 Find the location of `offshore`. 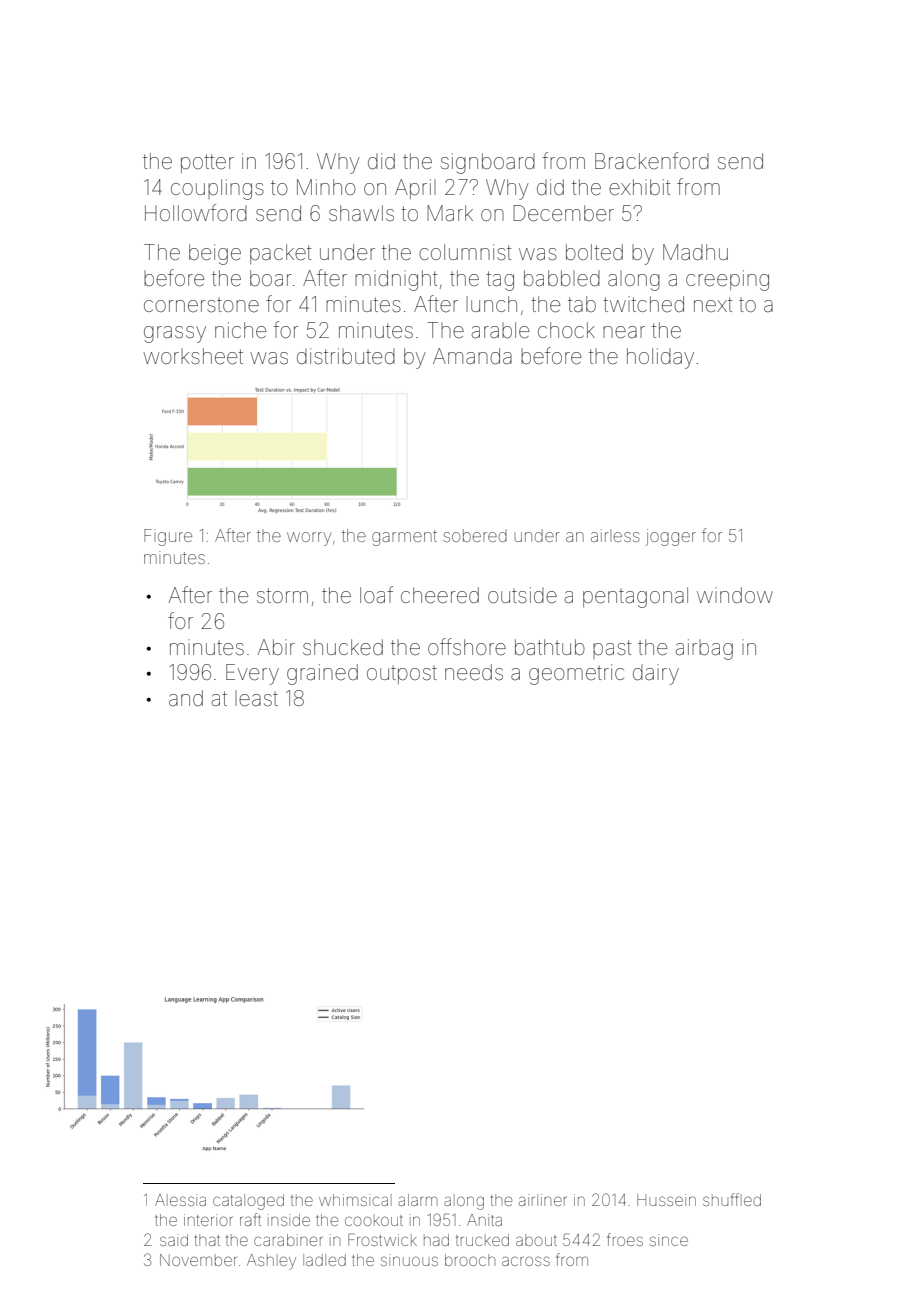

offshore is located at coordinates (467, 646).
